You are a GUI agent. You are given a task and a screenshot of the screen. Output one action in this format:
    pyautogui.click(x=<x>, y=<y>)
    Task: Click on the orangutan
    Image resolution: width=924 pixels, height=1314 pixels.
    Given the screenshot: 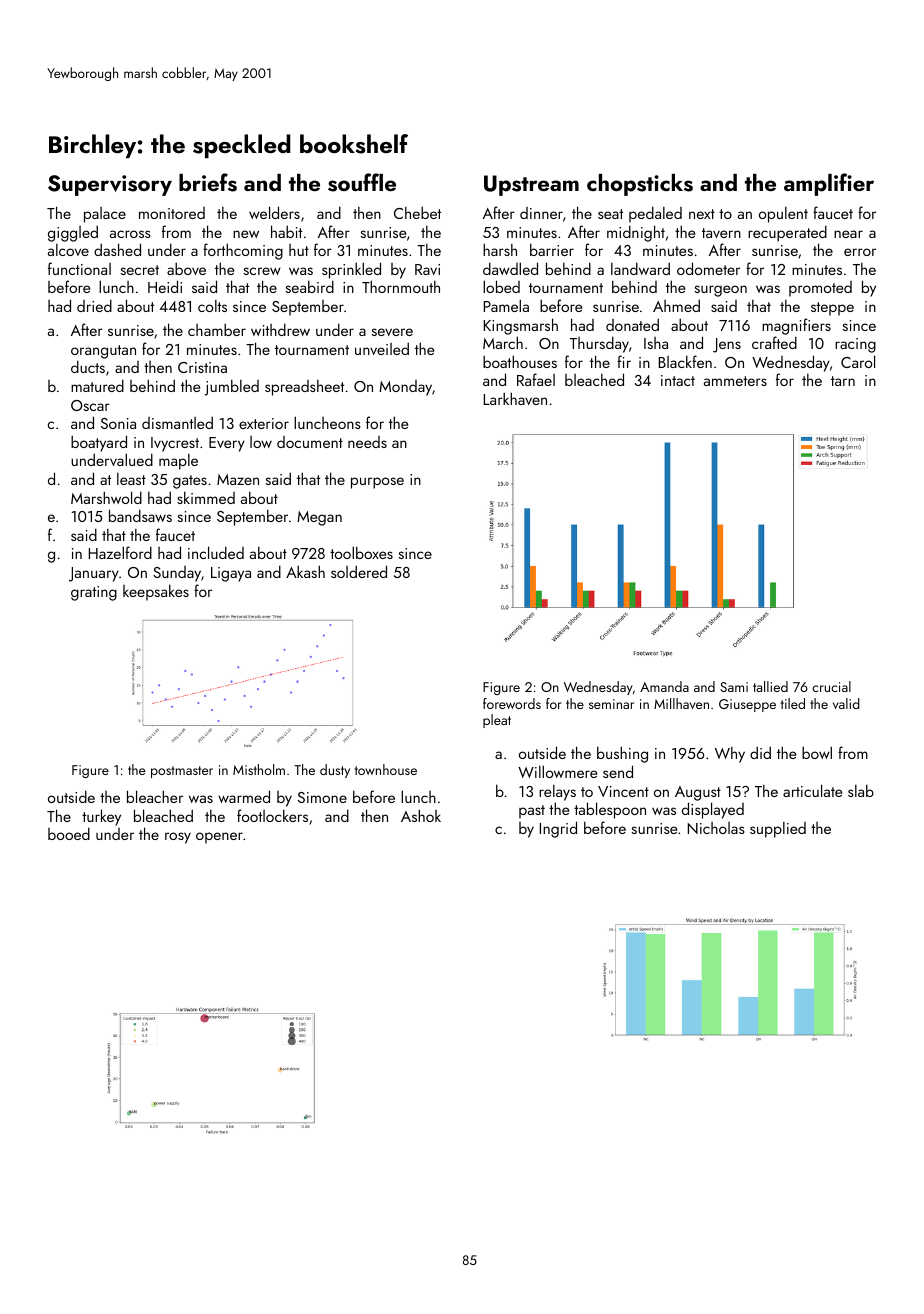 What is the action you would take?
    pyautogui.click(x=103, y=352)
